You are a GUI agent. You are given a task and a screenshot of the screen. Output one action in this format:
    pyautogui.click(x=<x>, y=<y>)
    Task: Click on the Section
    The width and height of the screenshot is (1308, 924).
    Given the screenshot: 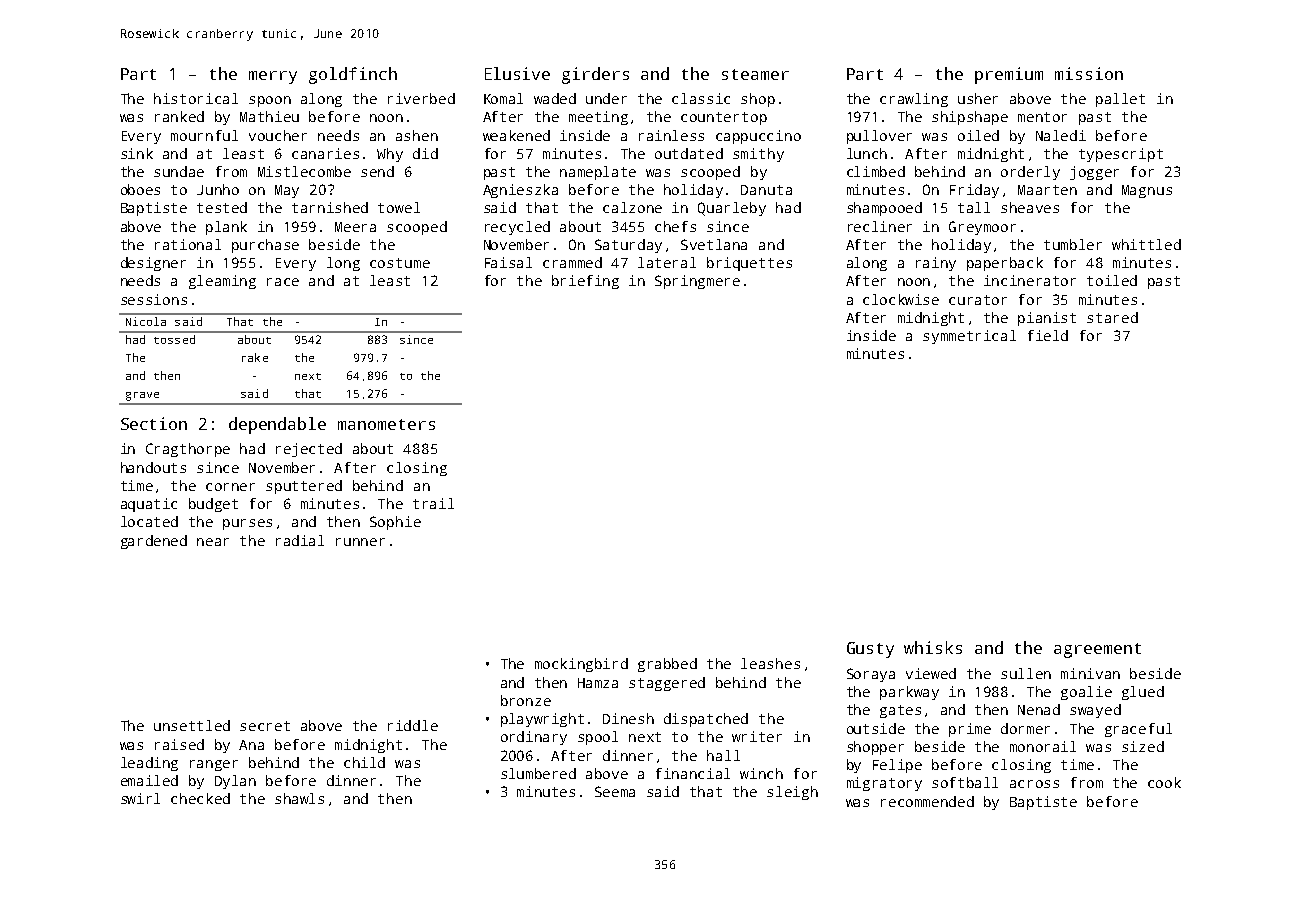 What is the action you would take?
    pyautogui.click(x=154, y=423)
